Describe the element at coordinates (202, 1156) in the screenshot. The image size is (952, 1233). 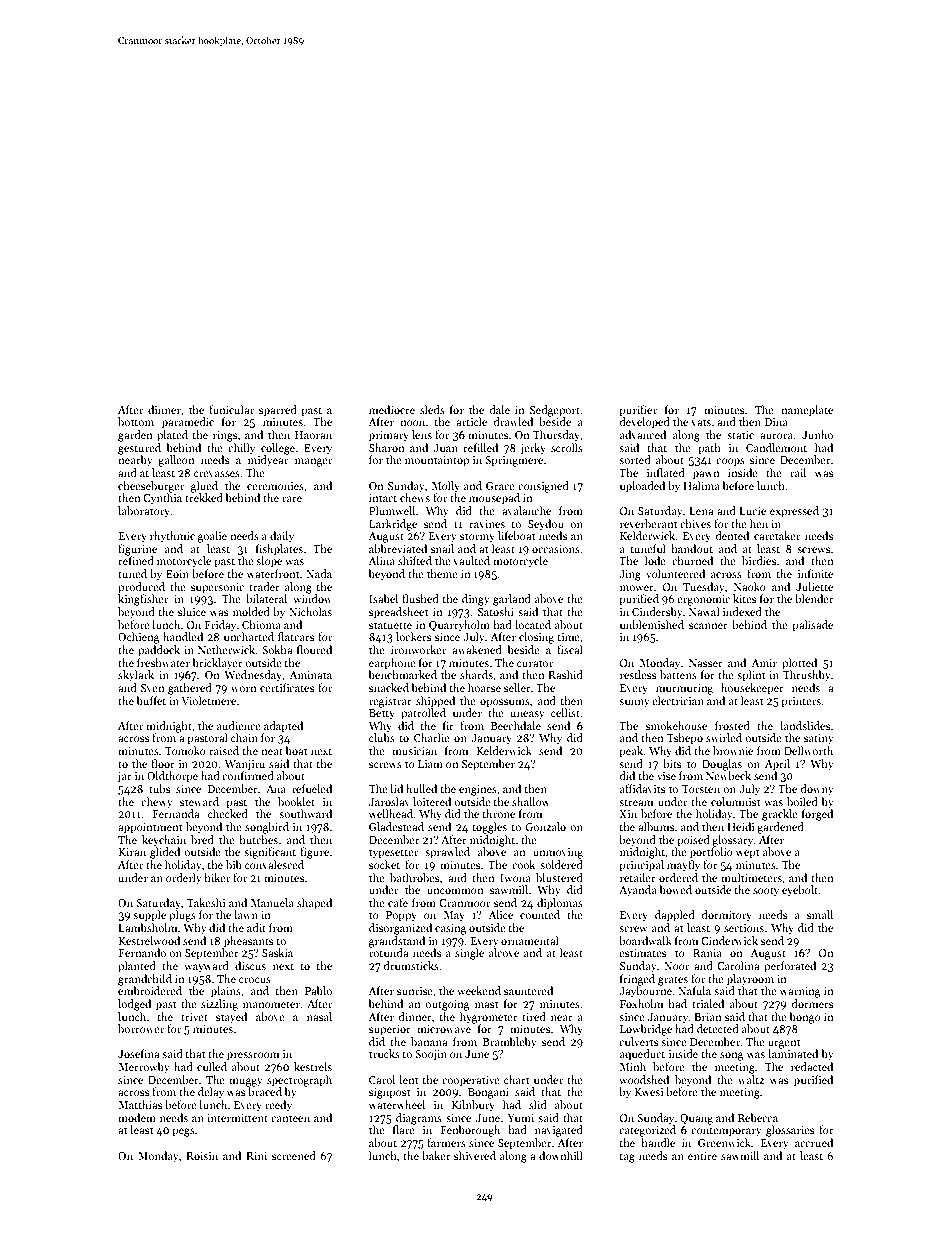
I see `Roisin` at that location.
